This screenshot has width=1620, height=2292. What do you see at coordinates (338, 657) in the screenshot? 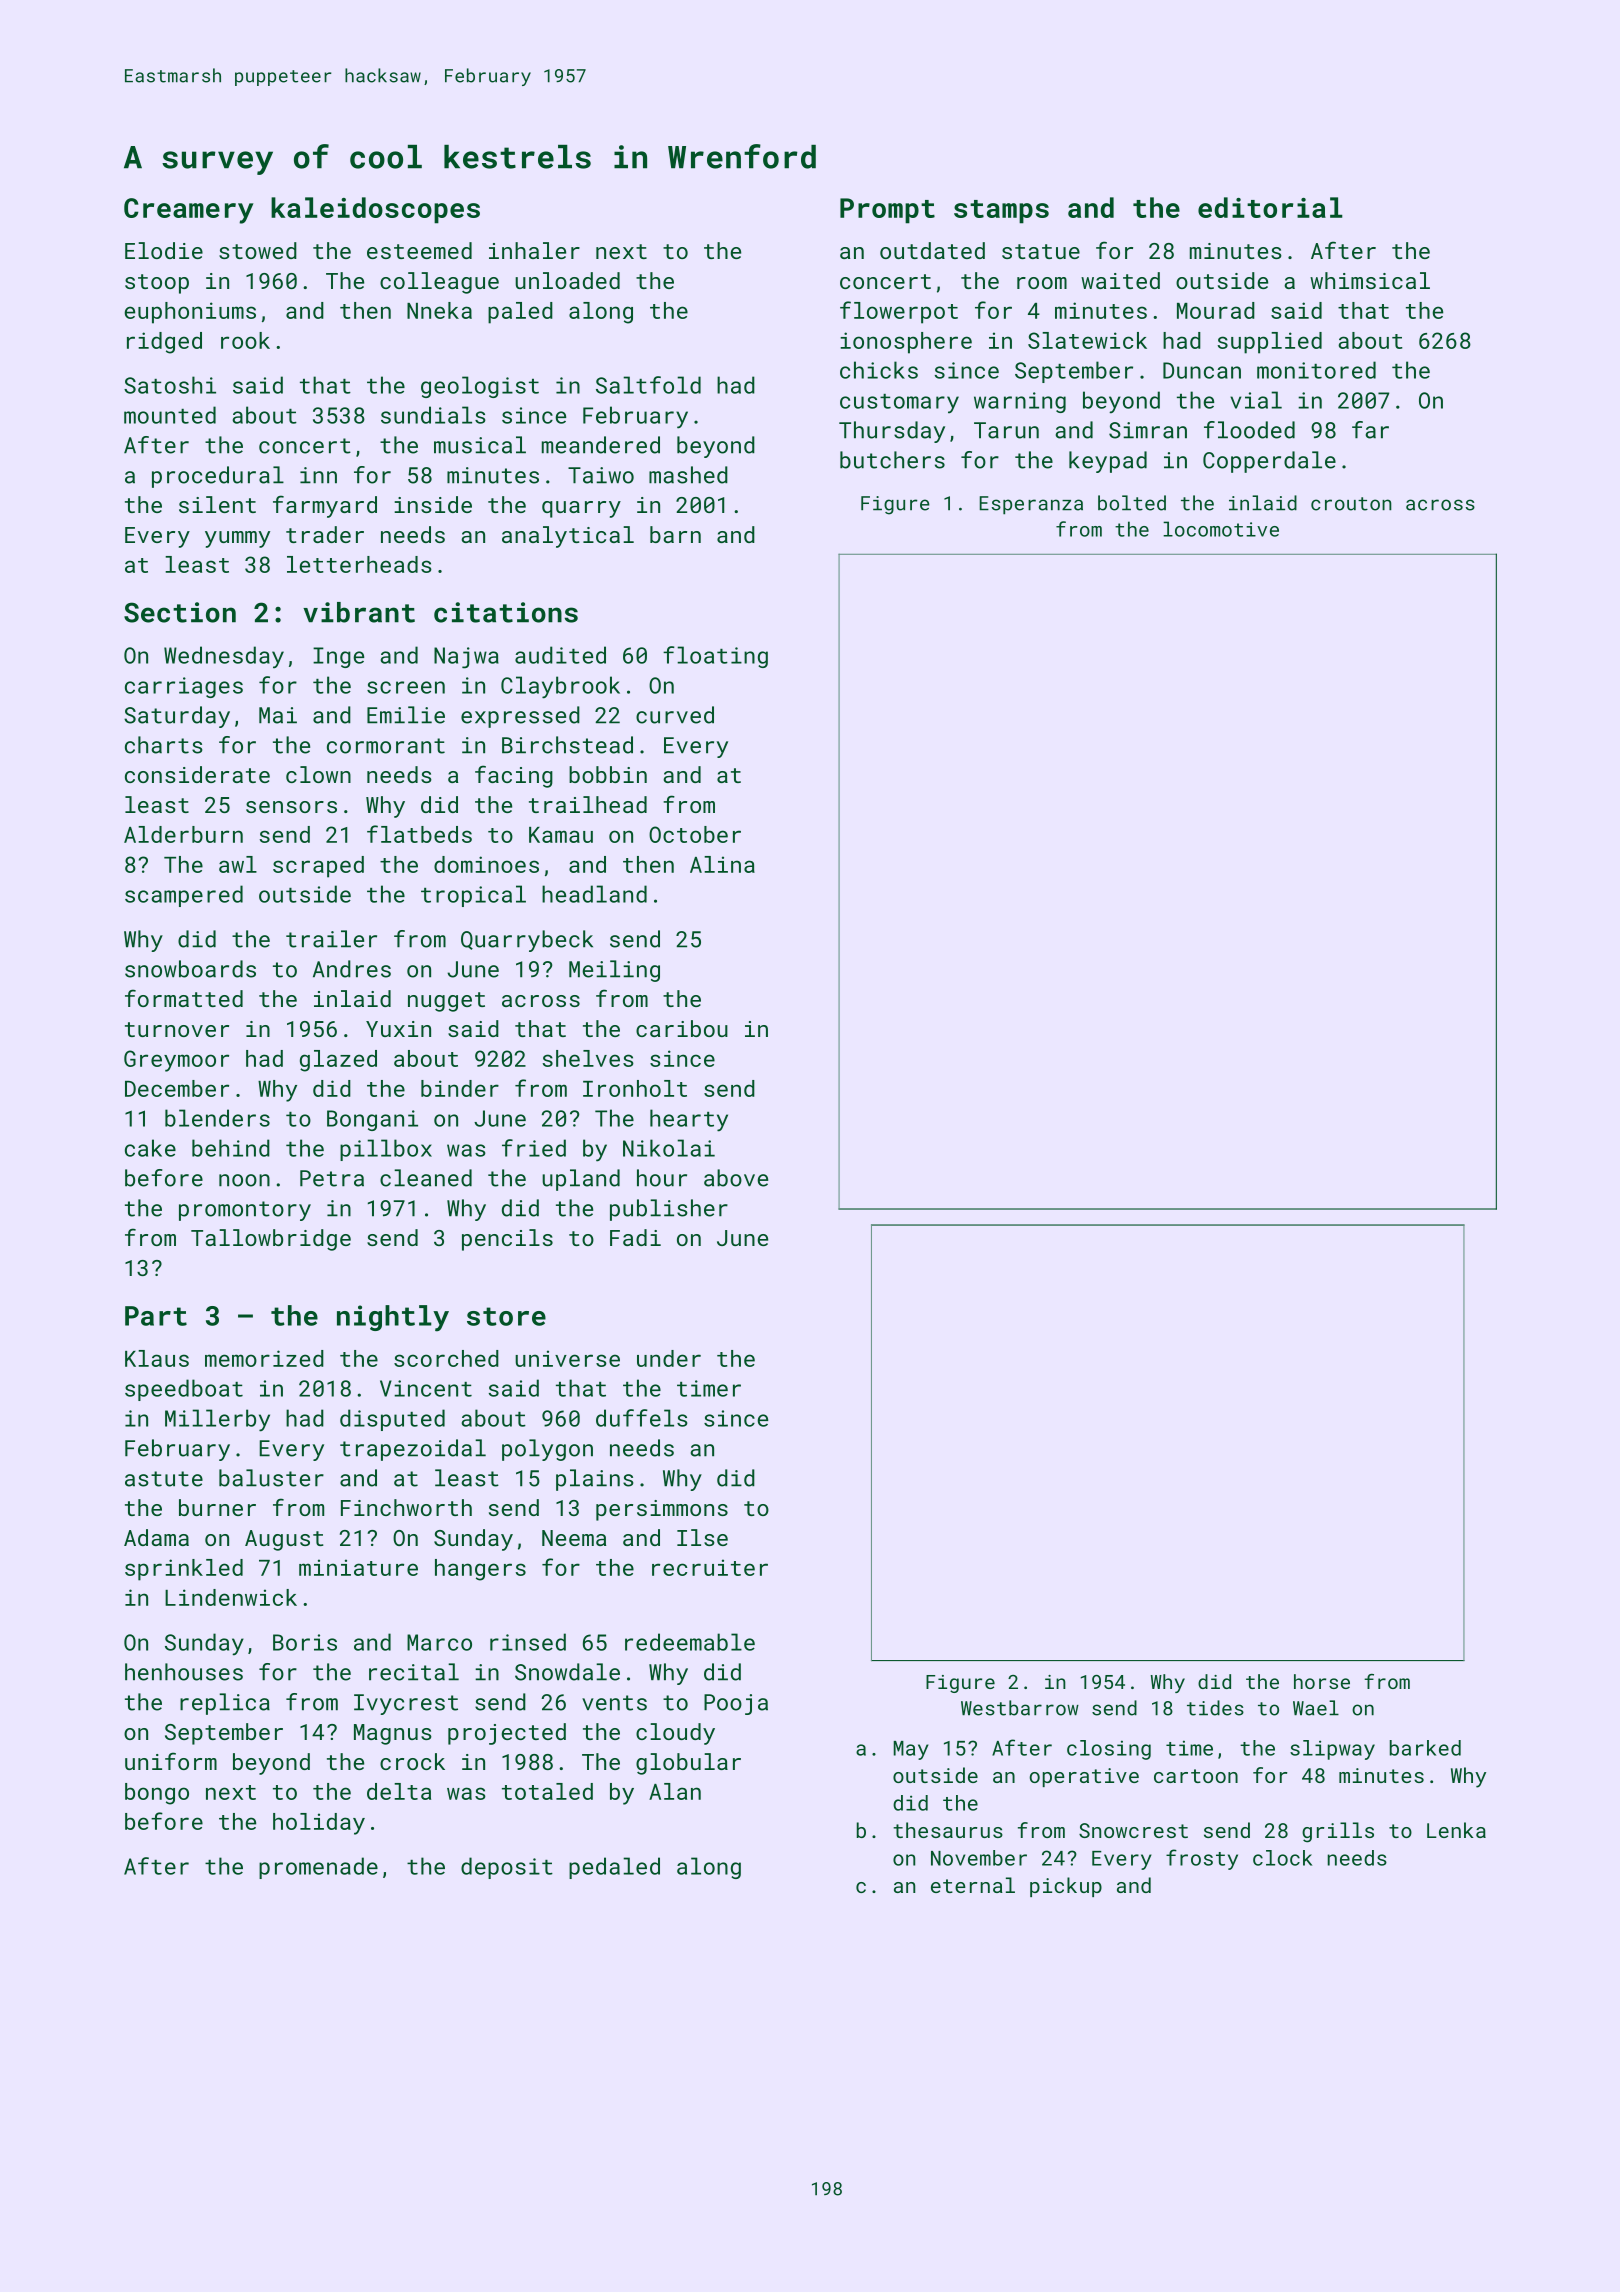
I see `Inge` at bounding box center [338, 657].
